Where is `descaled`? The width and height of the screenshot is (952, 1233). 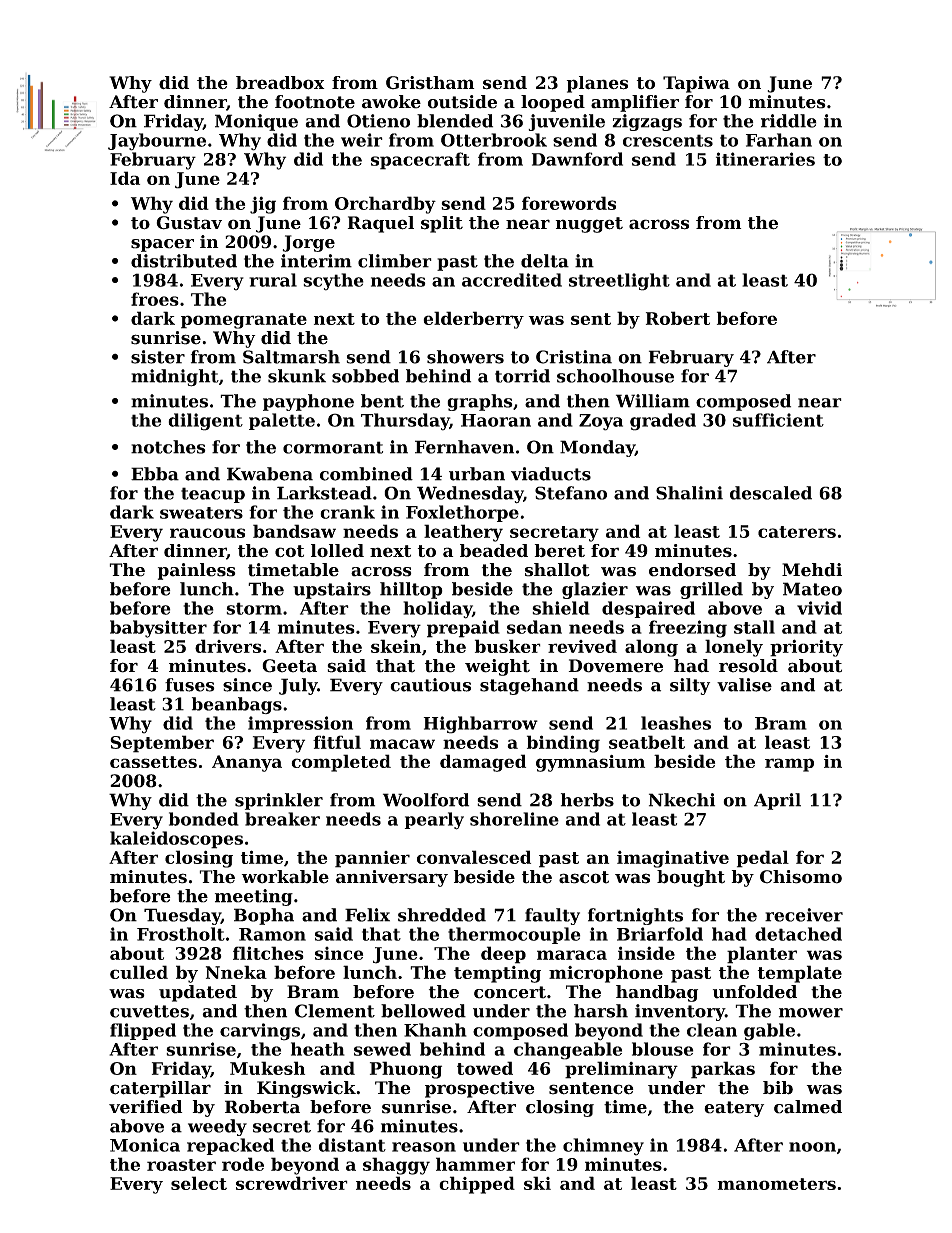 descaled is located at coordinates (771, 493).
